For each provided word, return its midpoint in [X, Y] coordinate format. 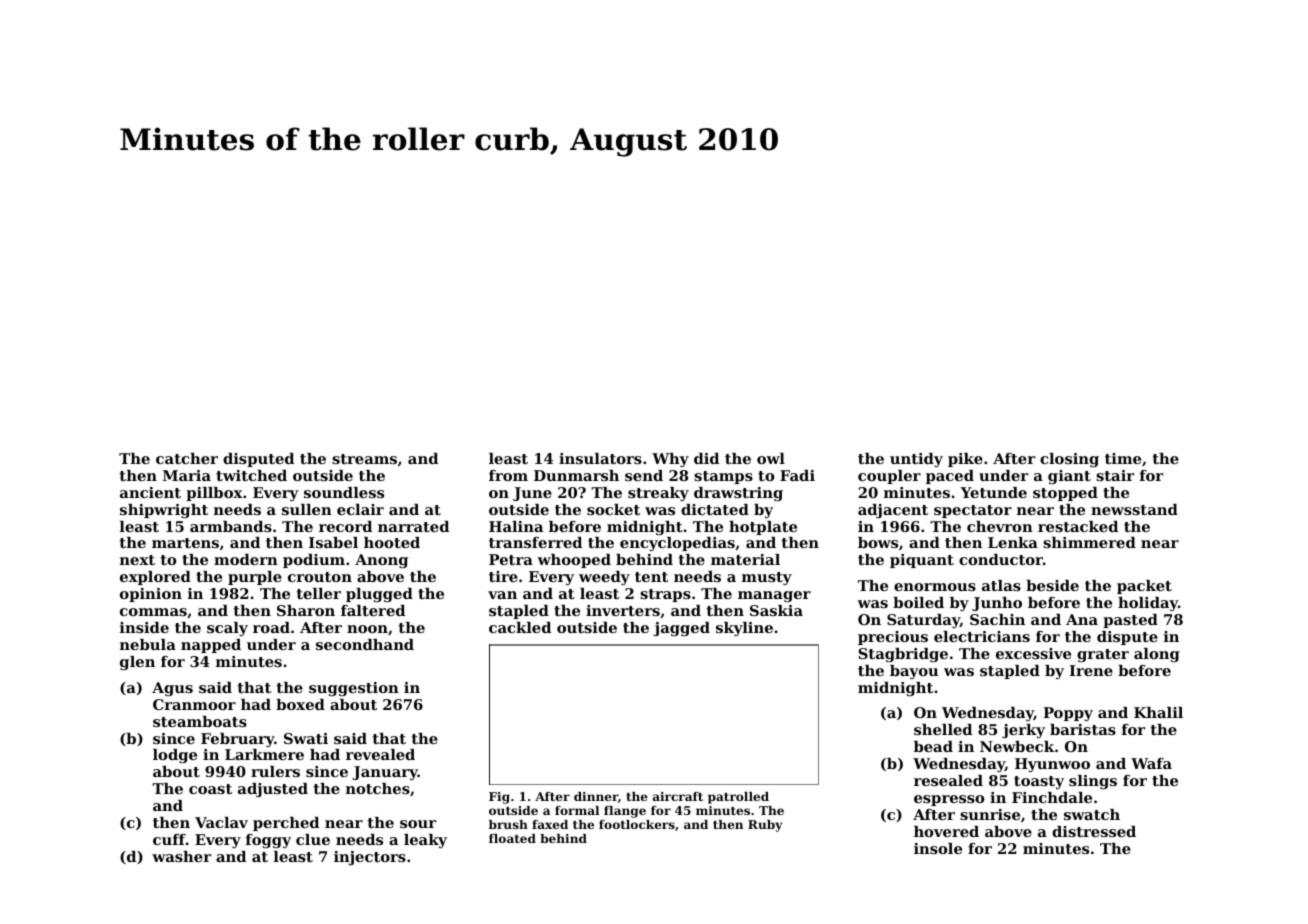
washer [181, 856]
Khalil [1158, 712]
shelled [943, 729]
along [1157, 655]
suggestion [354, 689]
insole [938, 848]
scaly [227, 629]
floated [512, 838]
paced [950, 477]
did [706, 458]
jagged [681, 629]
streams [364, 459]
